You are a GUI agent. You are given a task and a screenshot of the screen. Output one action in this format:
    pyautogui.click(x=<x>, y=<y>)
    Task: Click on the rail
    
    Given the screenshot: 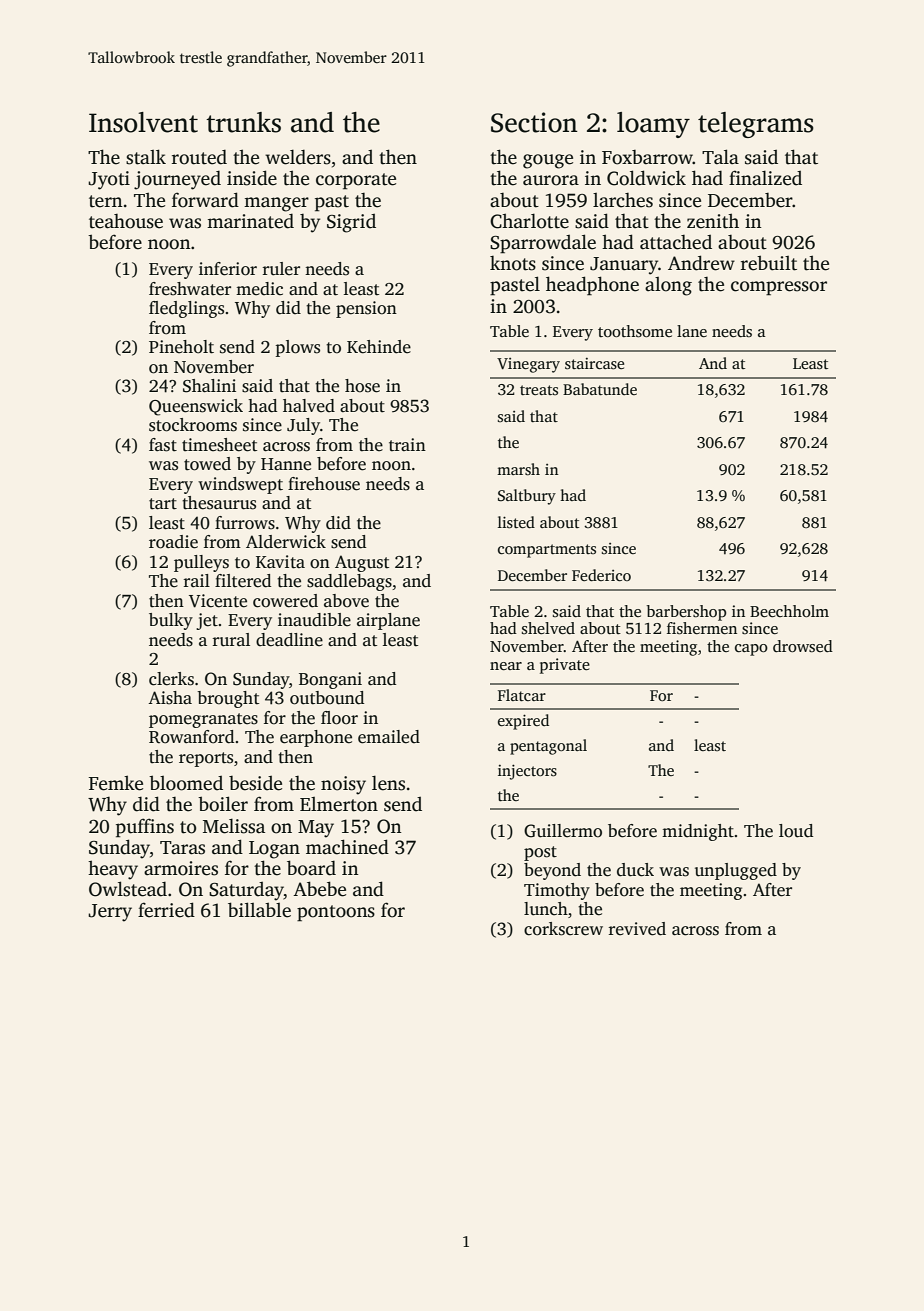 What is the action you would take?
    pyautogui.click(x=197, y=580)
